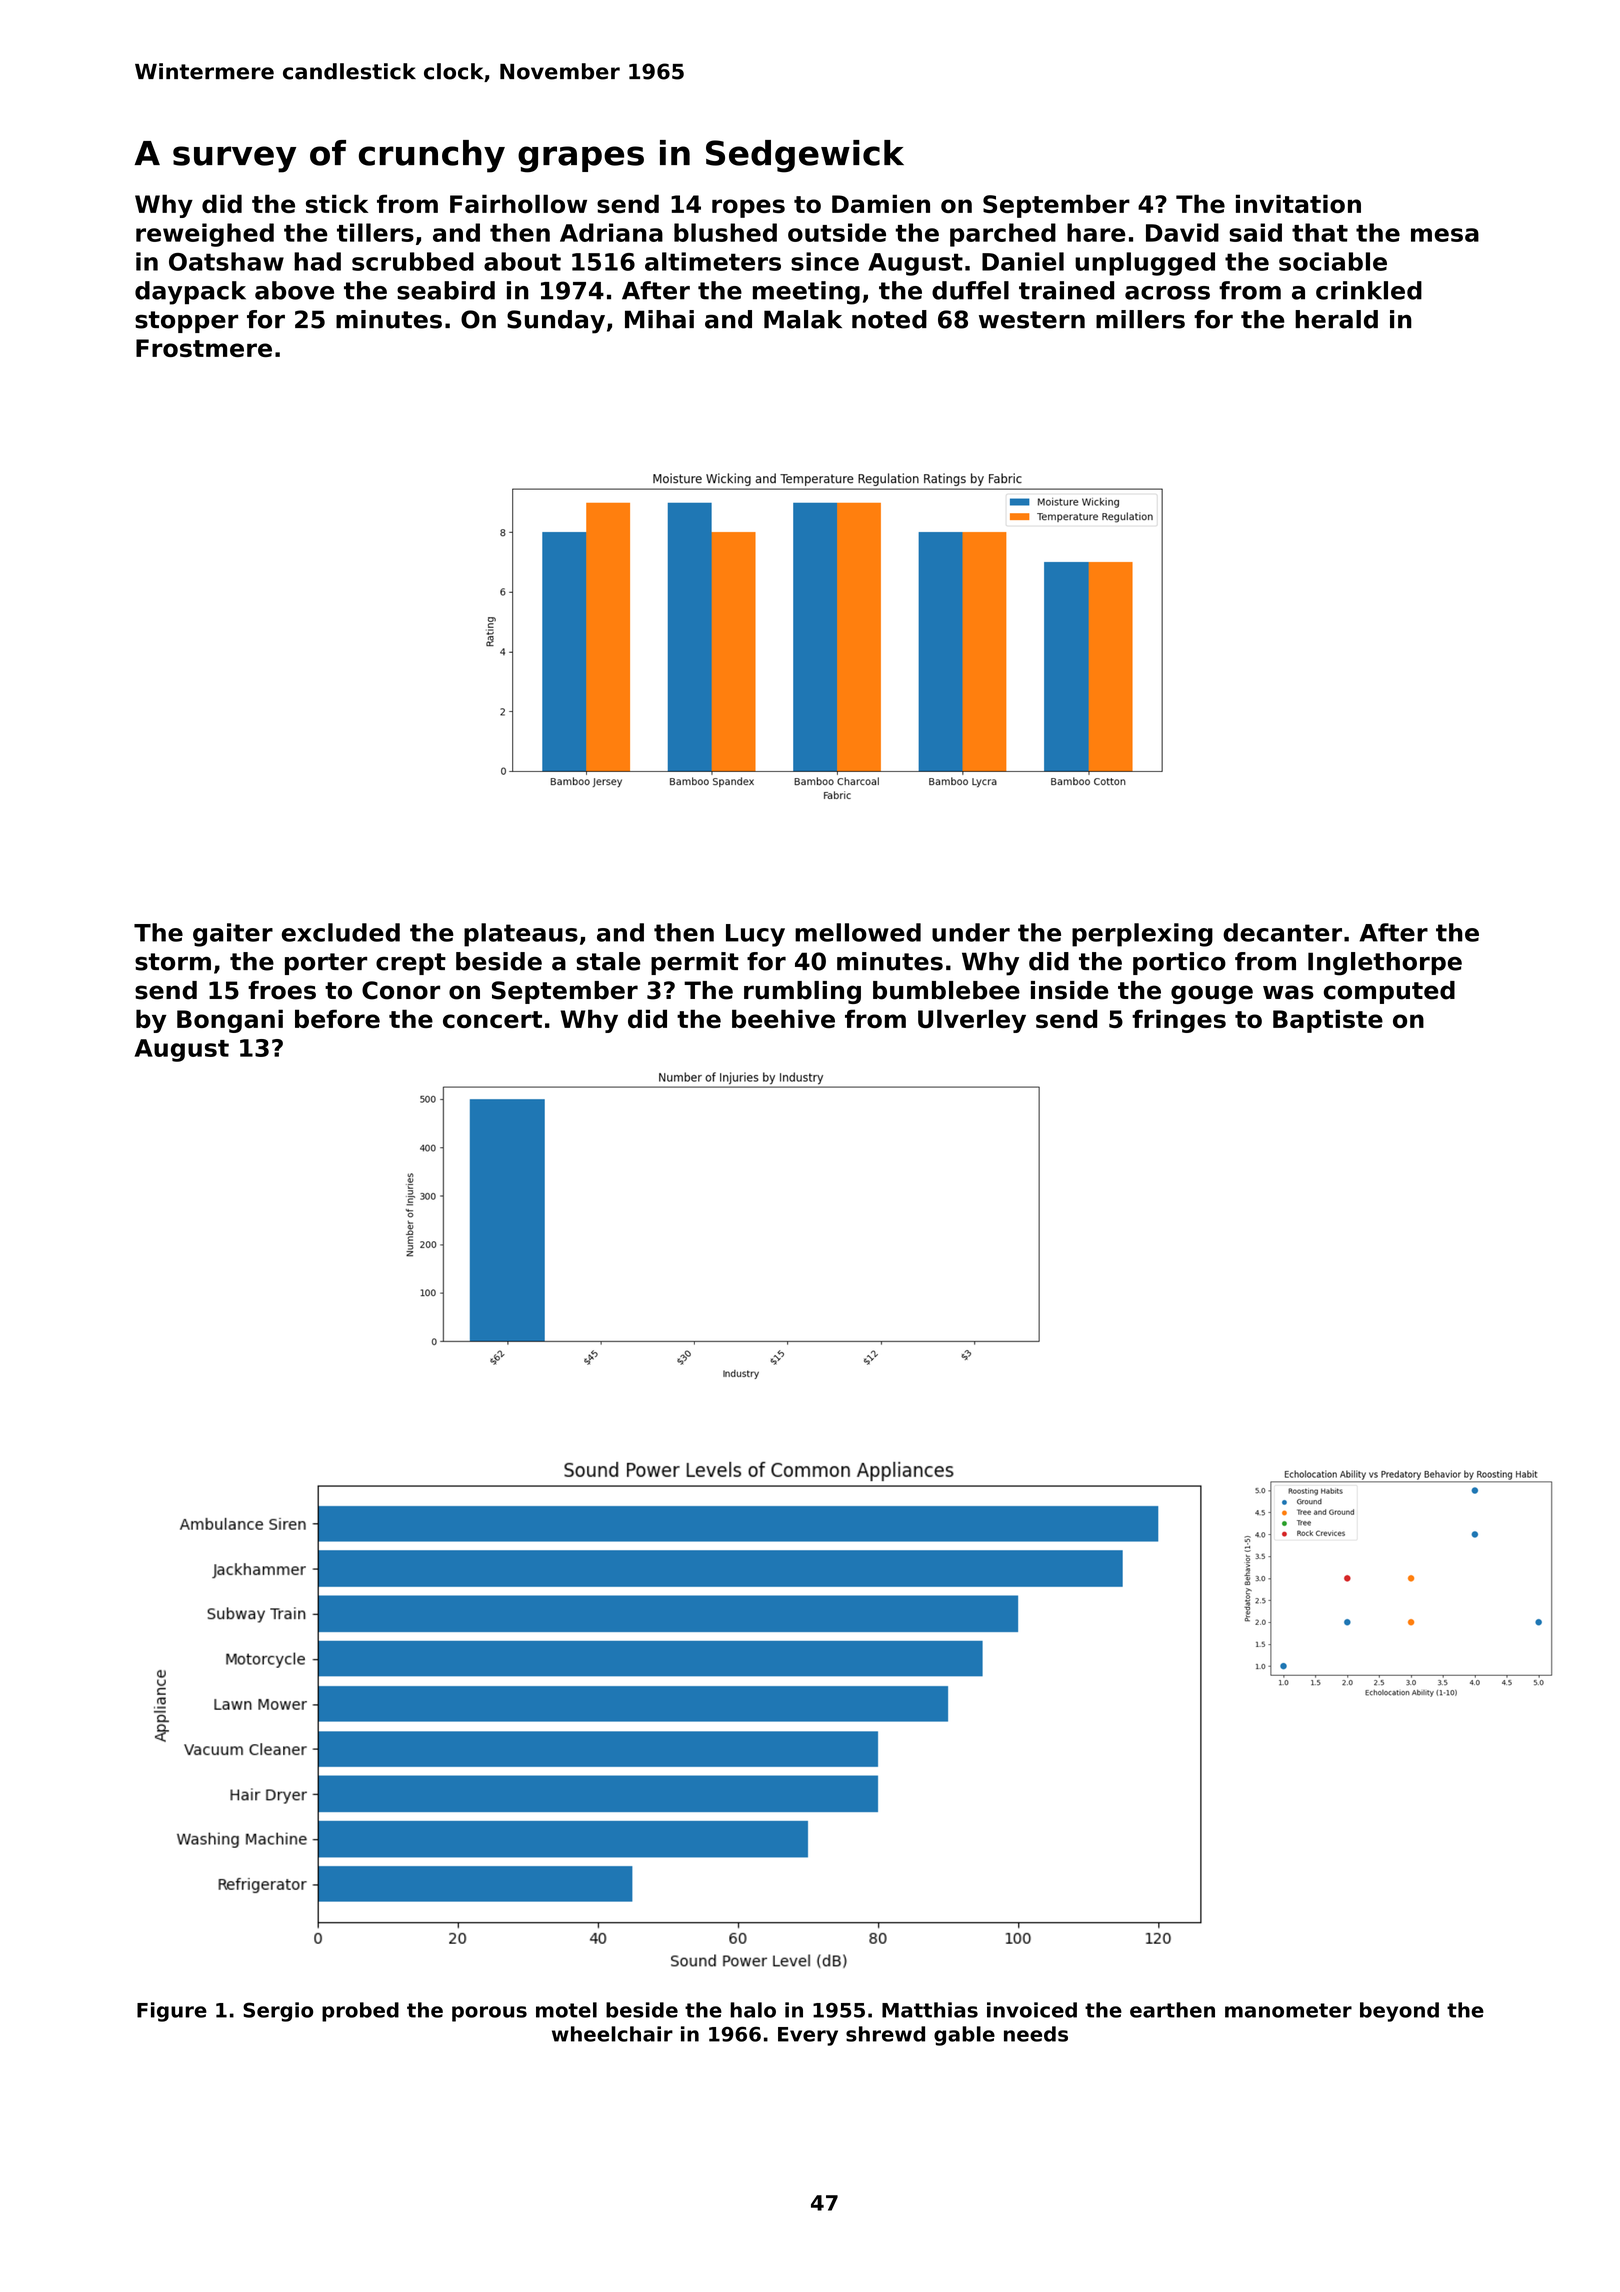 This image has width=1620, height=2292. Describe the element at coordinates (360, 2012) in the image. I see `probed` at that location.
